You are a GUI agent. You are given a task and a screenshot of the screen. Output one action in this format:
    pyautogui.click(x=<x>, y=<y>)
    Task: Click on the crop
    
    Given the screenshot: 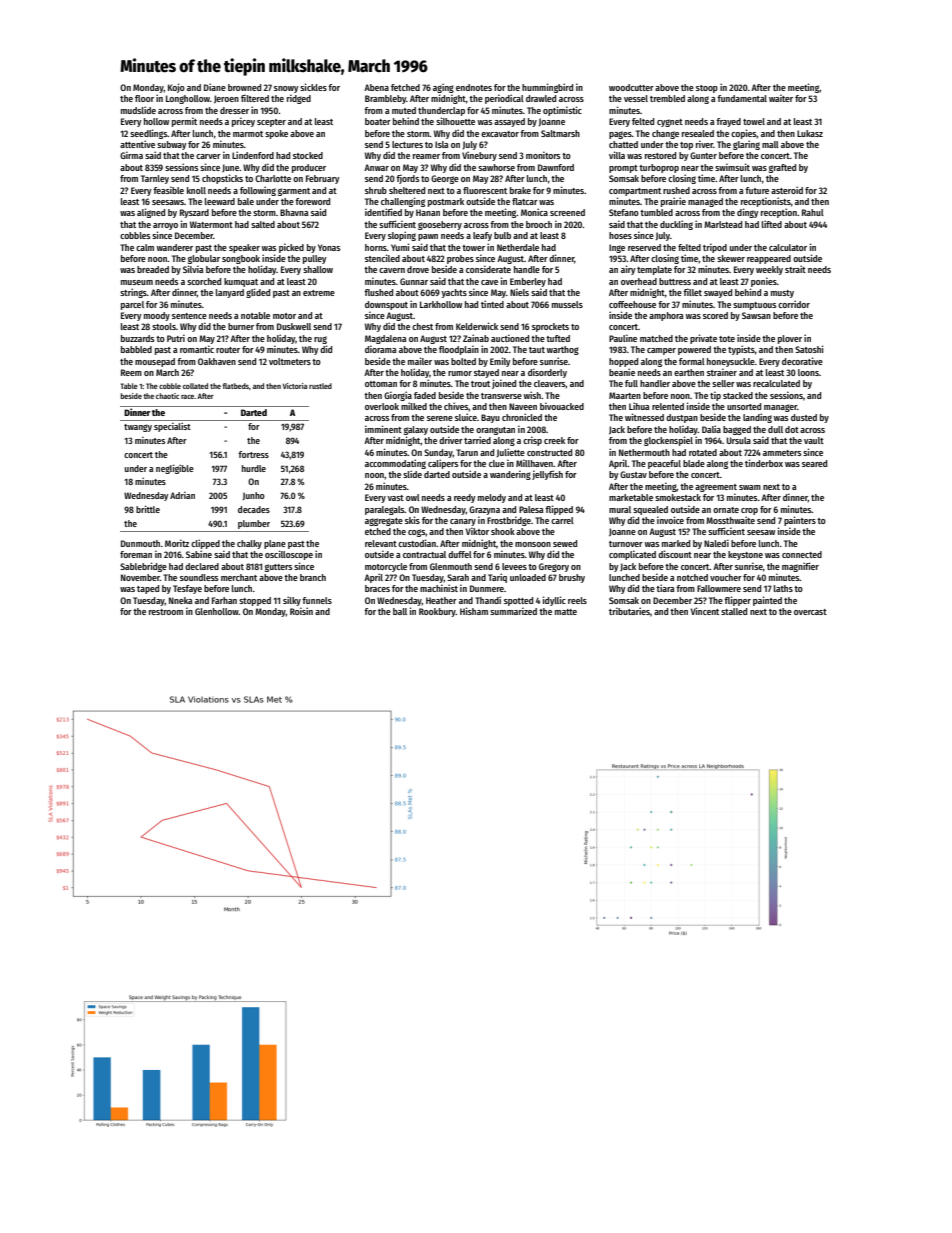 What is the action you would take?
    pyautogui.click(x=749, y=511)
